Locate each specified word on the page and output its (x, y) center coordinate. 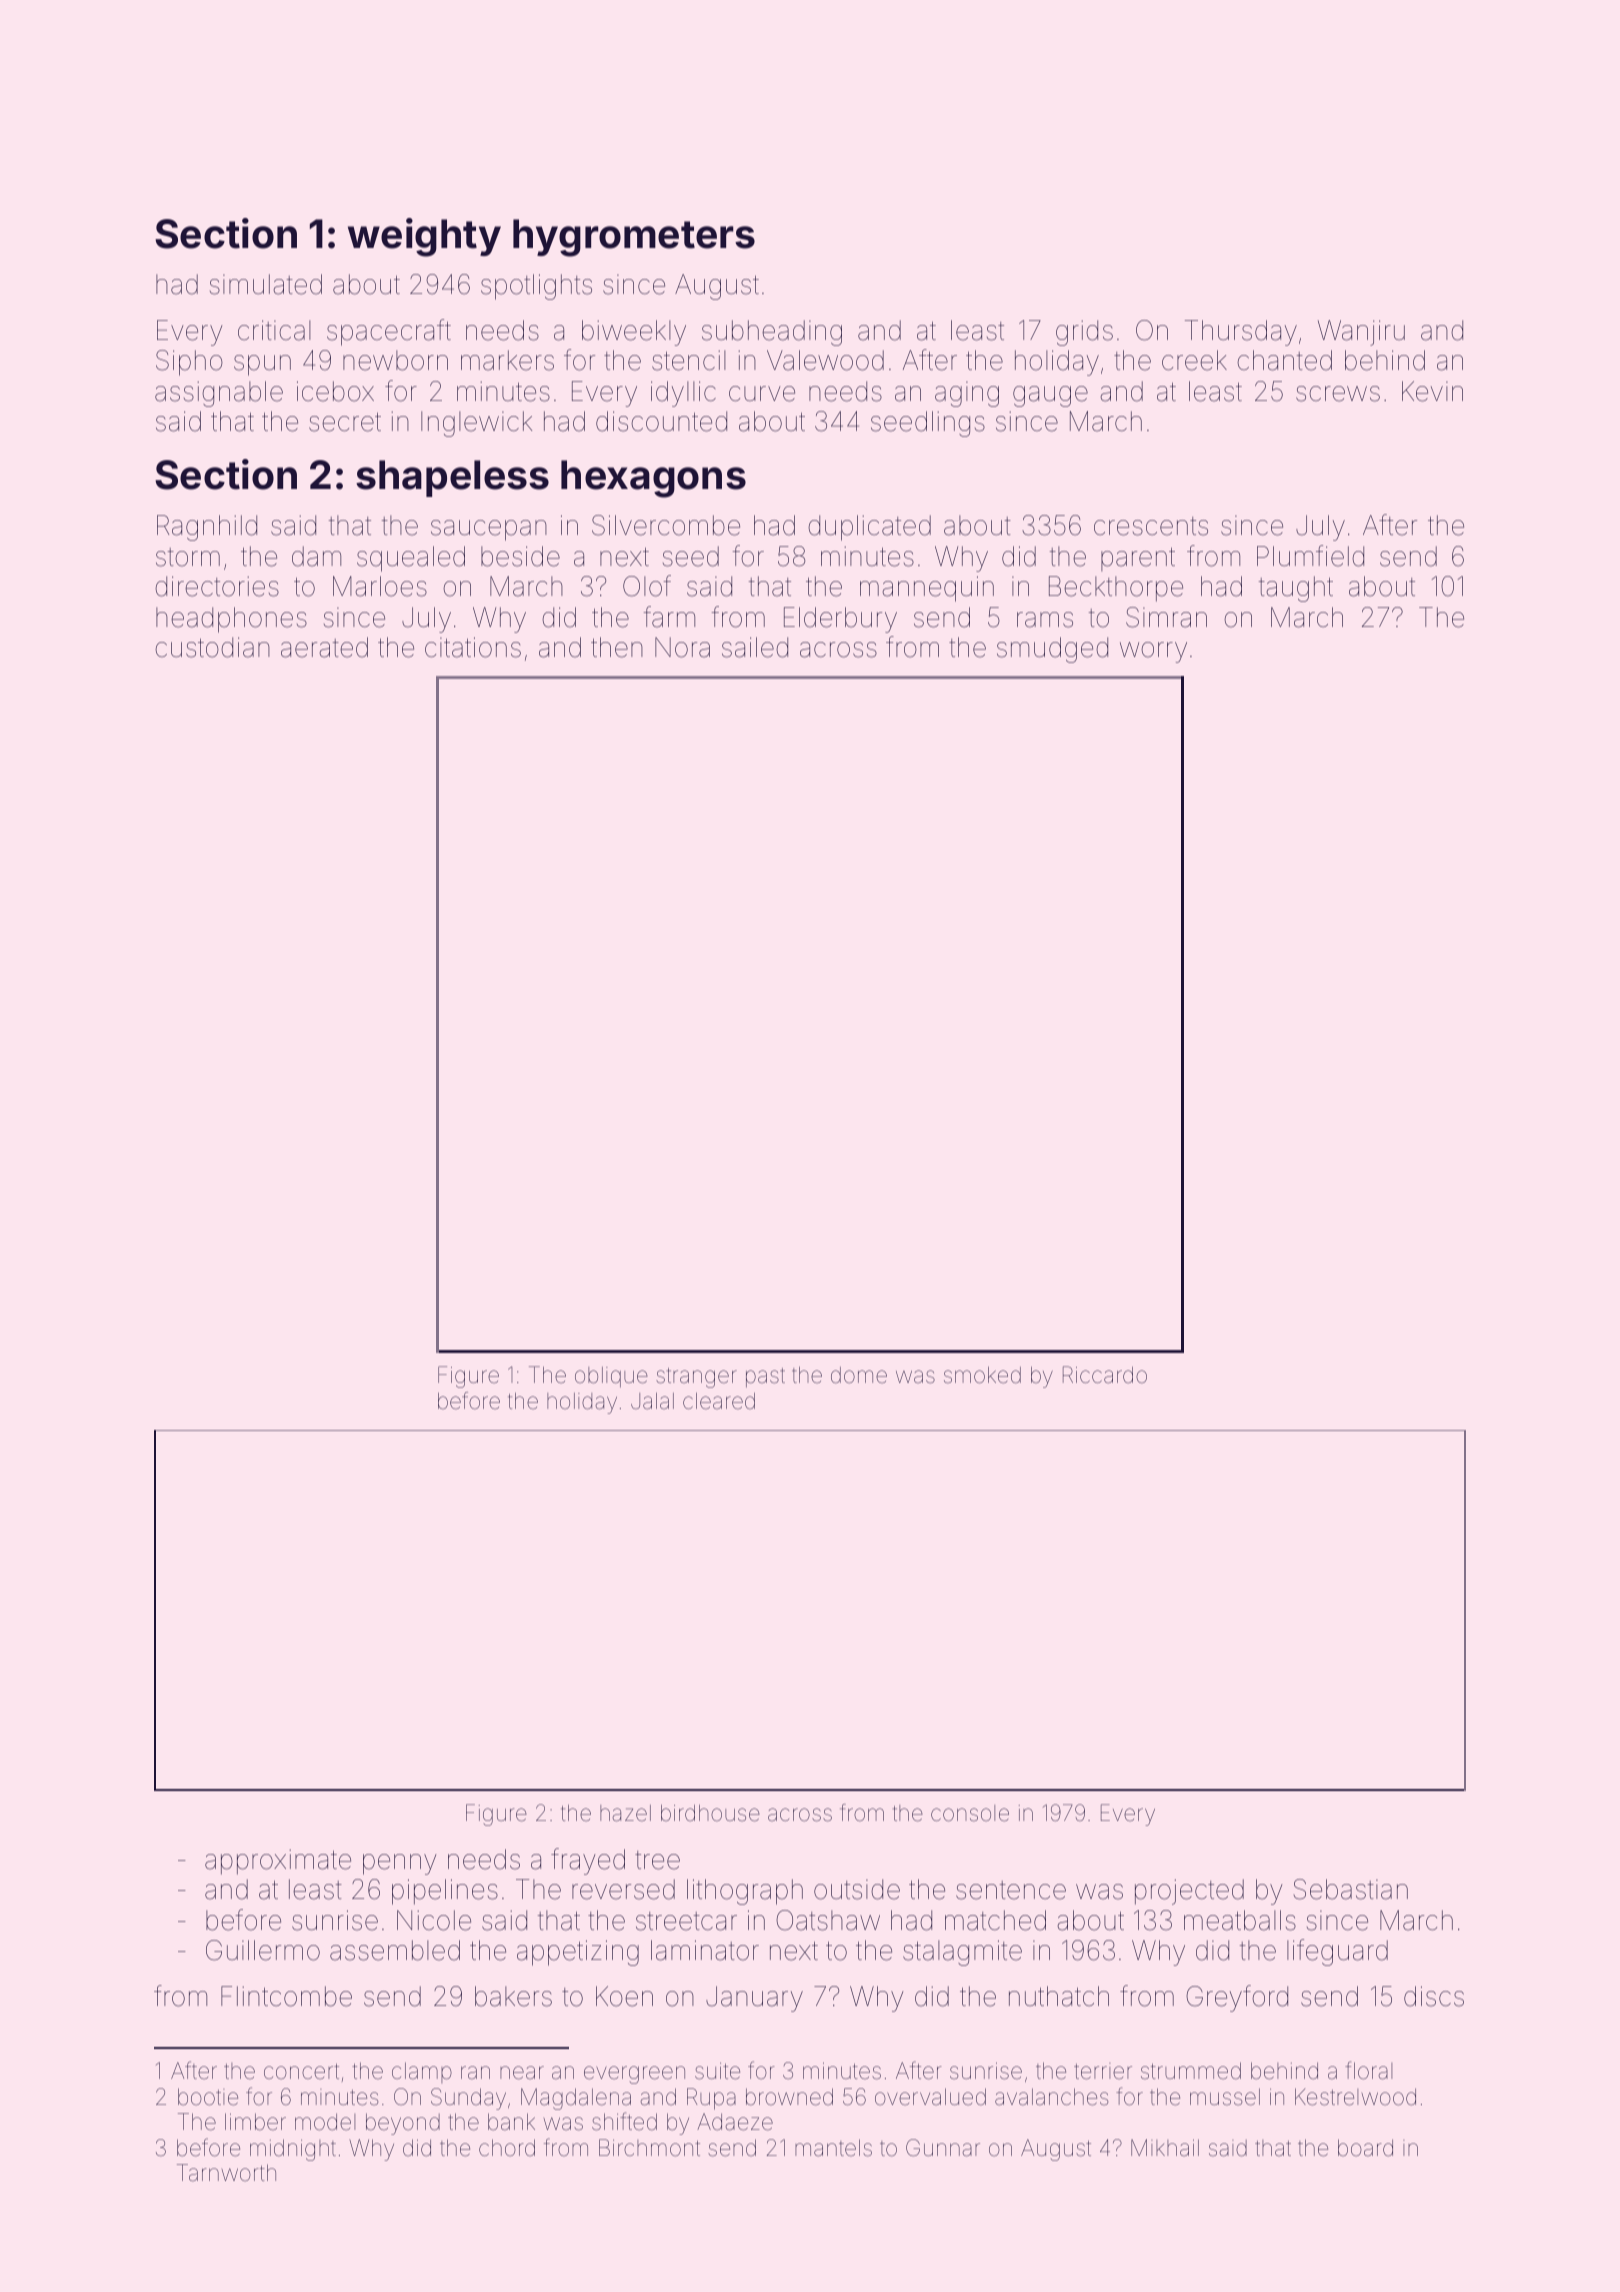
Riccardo (1105, 1375)
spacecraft (389, 332)
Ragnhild (207, 528)
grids (1084, 333)
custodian (212, 647)
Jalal (652, 1401)
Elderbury (840, 620)
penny (400, 1864)
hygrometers (634, 238)
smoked (982, 1375)
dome (859, 1375)
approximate (278, 1862)
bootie (208, 2097)
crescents (1151, 526)
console (970, 1813)
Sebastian (1351, 1889)
